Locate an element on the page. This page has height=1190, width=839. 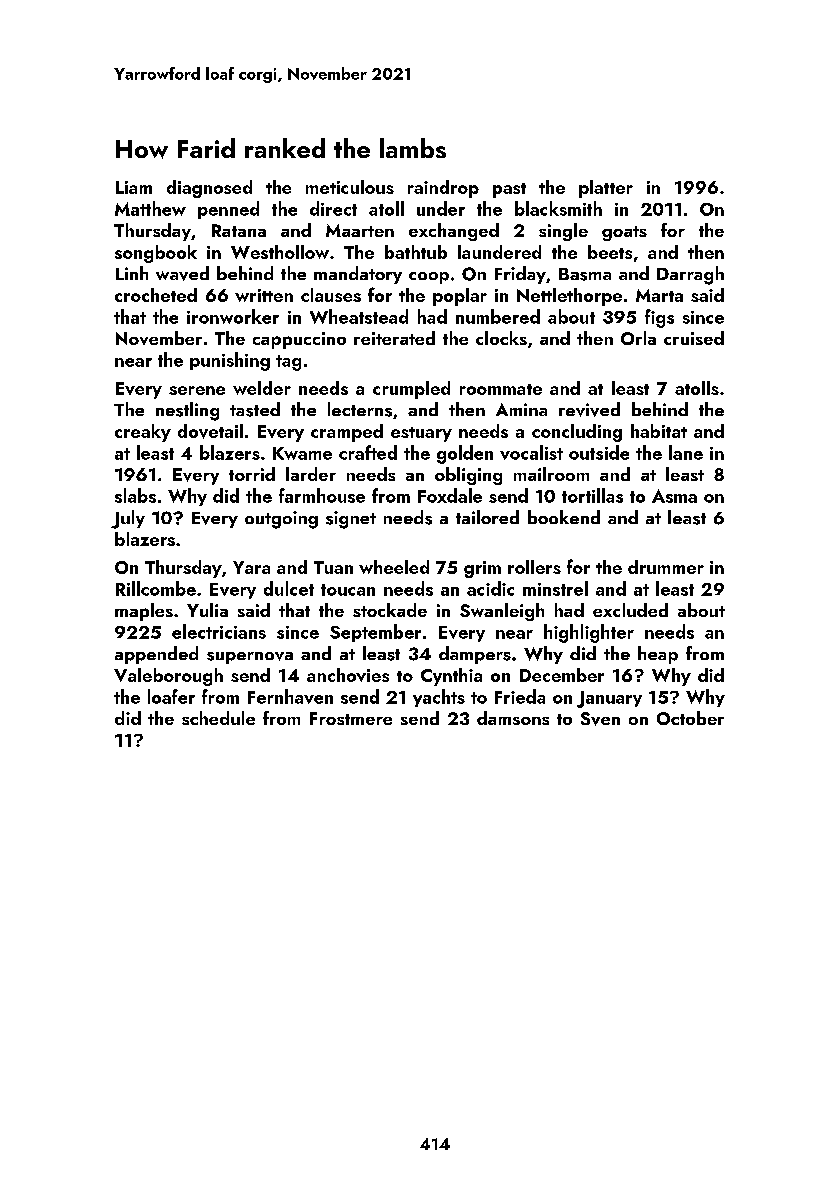
schedule is located at coordinates (218, 718).
